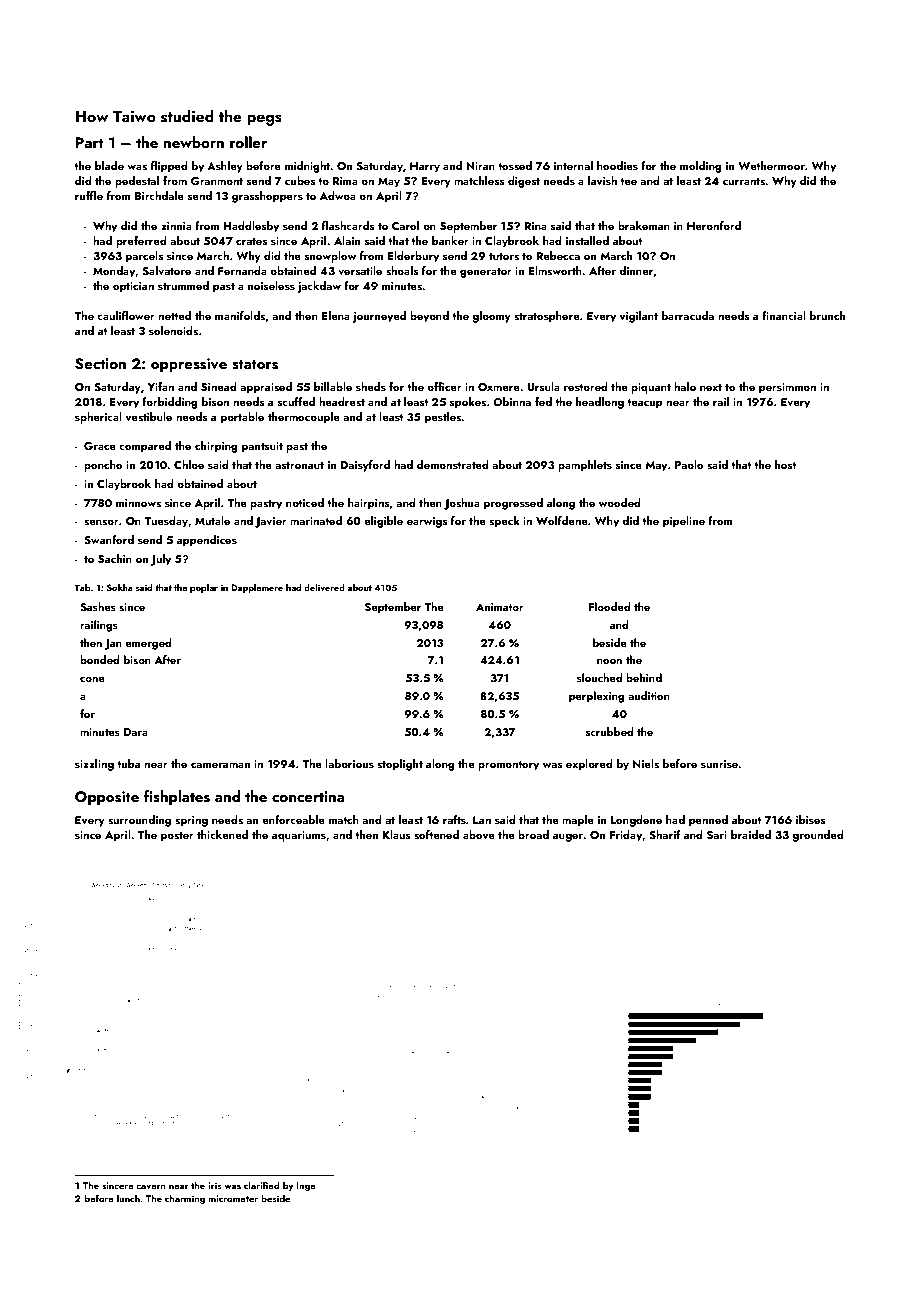  What do you see at coordinates (711, 387) in the document?
I see `next` at bounding box center [711, 387].
